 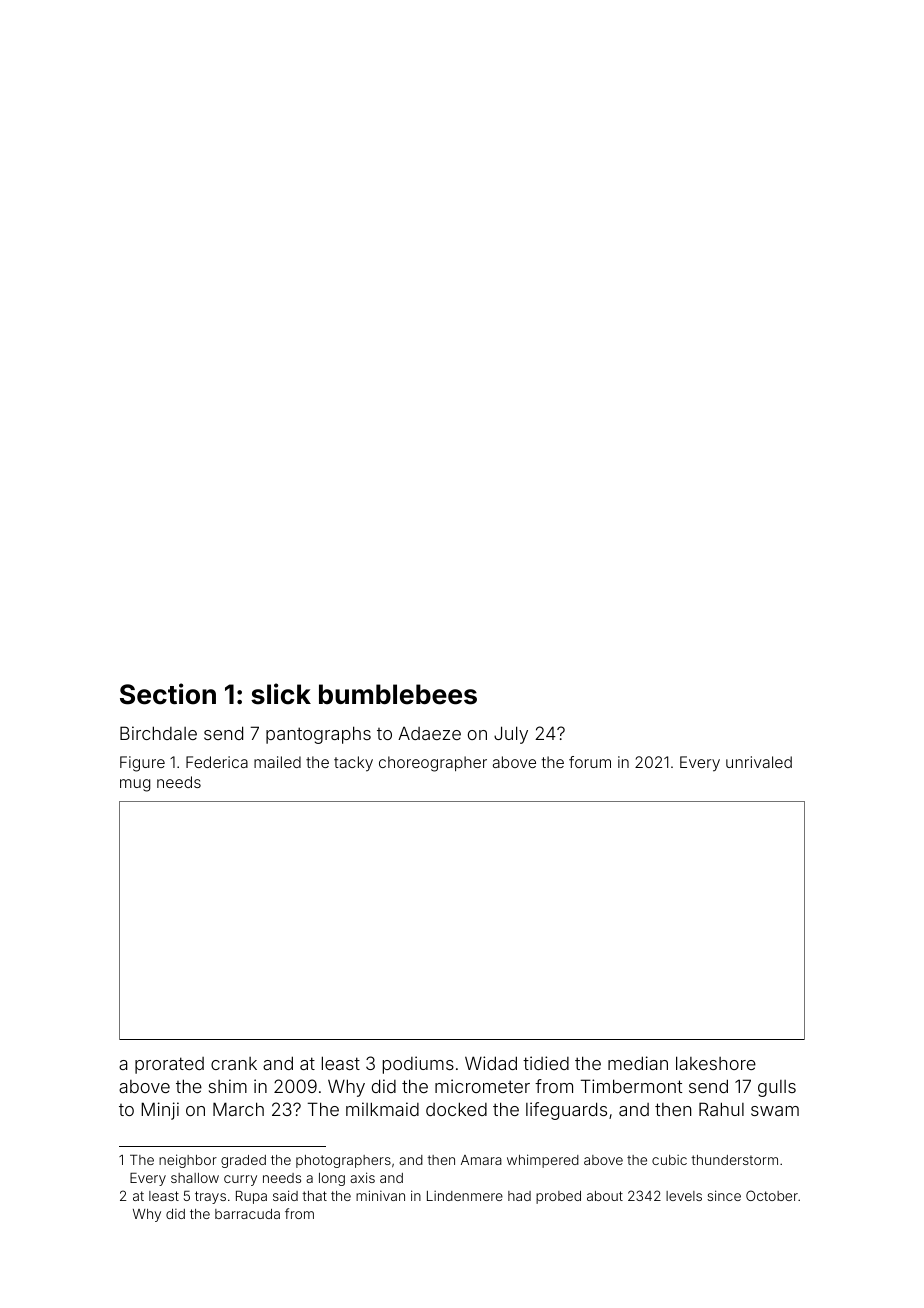 I want to click on slick, so click(x=281, y=694).
